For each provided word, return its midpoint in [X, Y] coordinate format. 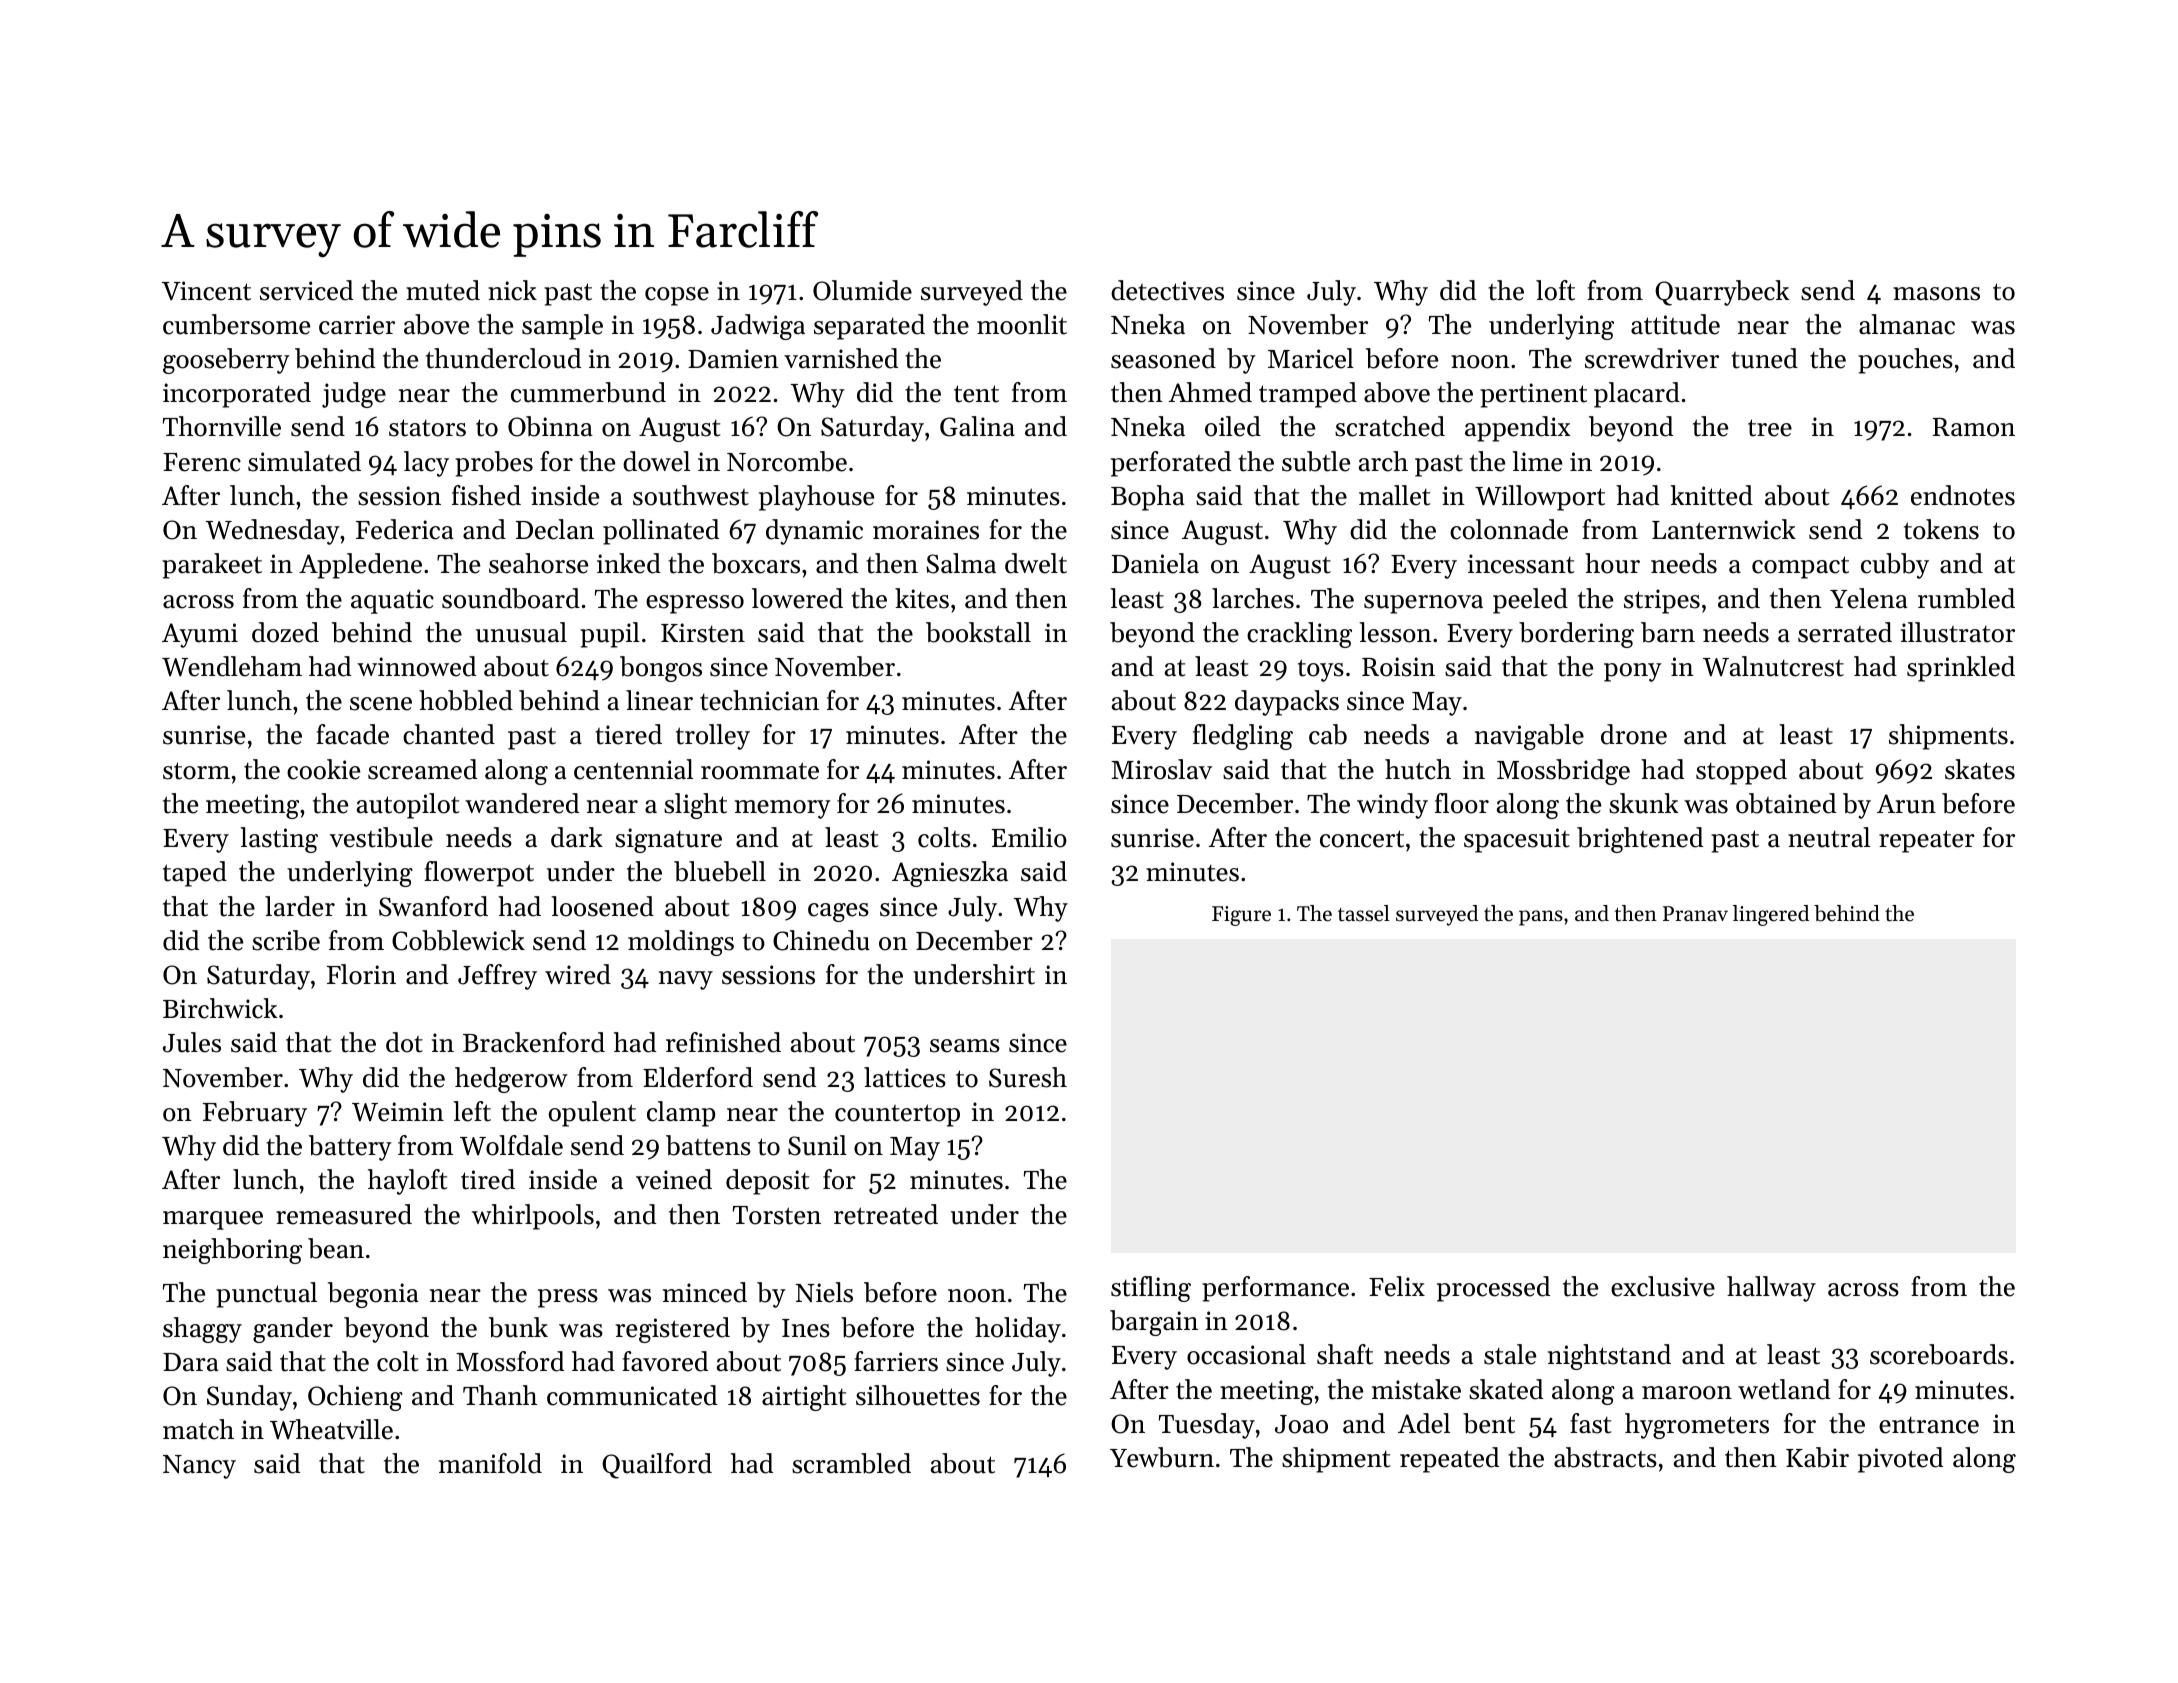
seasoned [1163, 358]
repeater [1927, 841]
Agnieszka [950, 874]
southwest [691, 495]
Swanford [433, 906]
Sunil [817, 1145]
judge [354, 395]
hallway [1771, 1289]
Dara [191, 1362]
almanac [1907, 324]
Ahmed [1210, 392]
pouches [1905, 361]
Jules [192, 1042]
